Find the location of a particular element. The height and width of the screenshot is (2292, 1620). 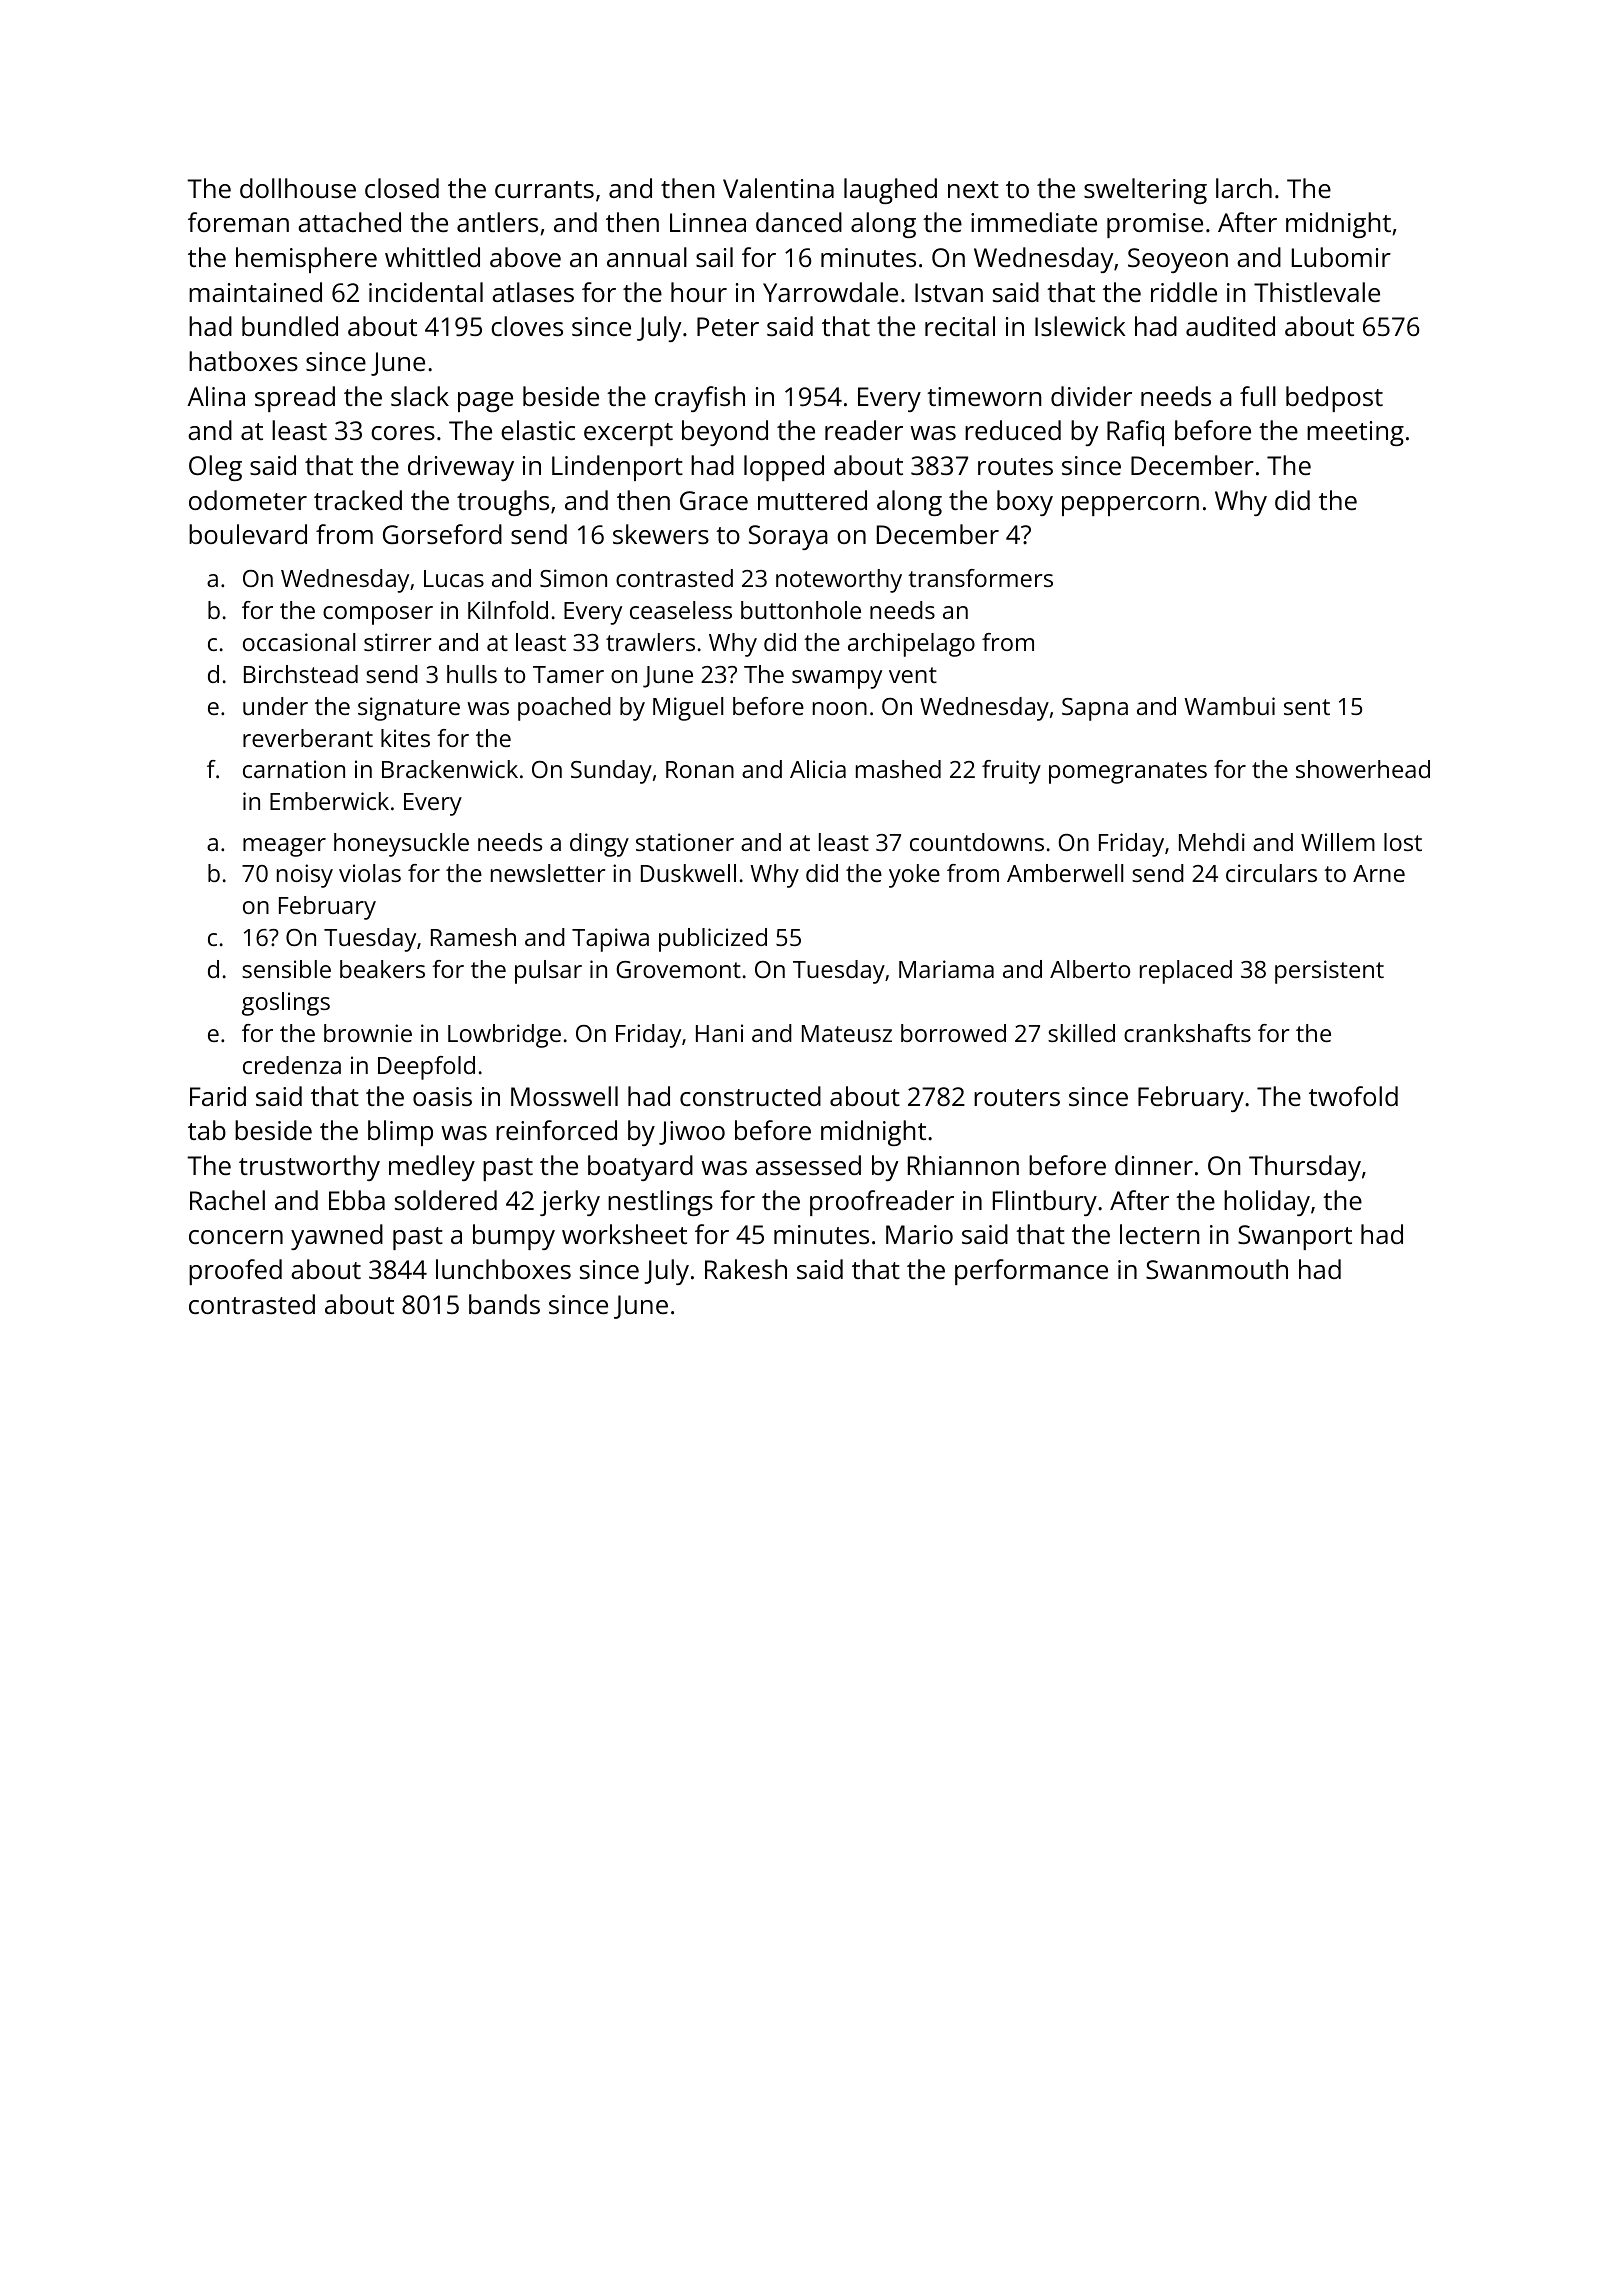

Mosswell is located at coordinates (564, 1096).
